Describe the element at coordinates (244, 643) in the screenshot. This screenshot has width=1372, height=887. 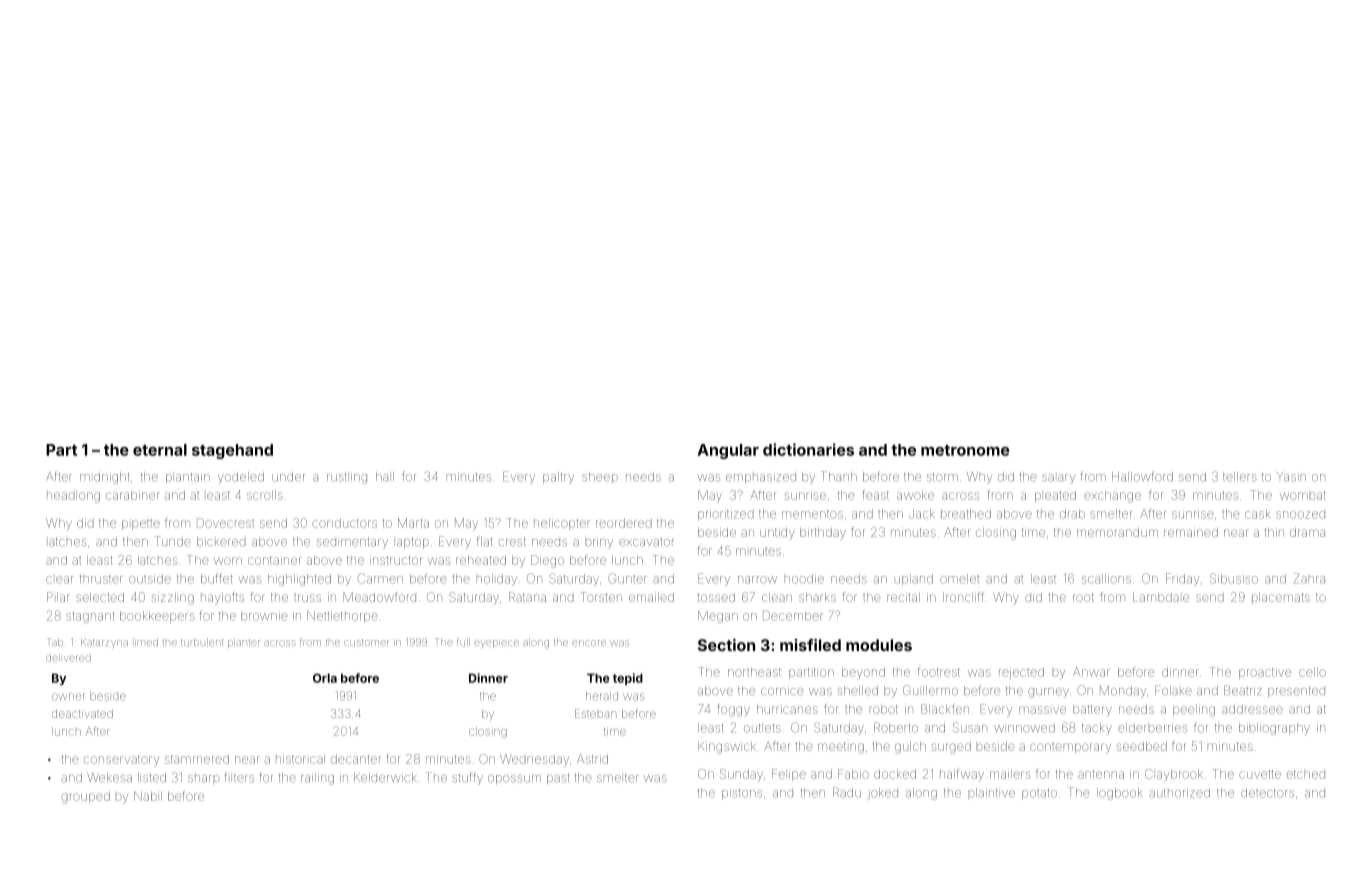
I see `planter` at that location.
